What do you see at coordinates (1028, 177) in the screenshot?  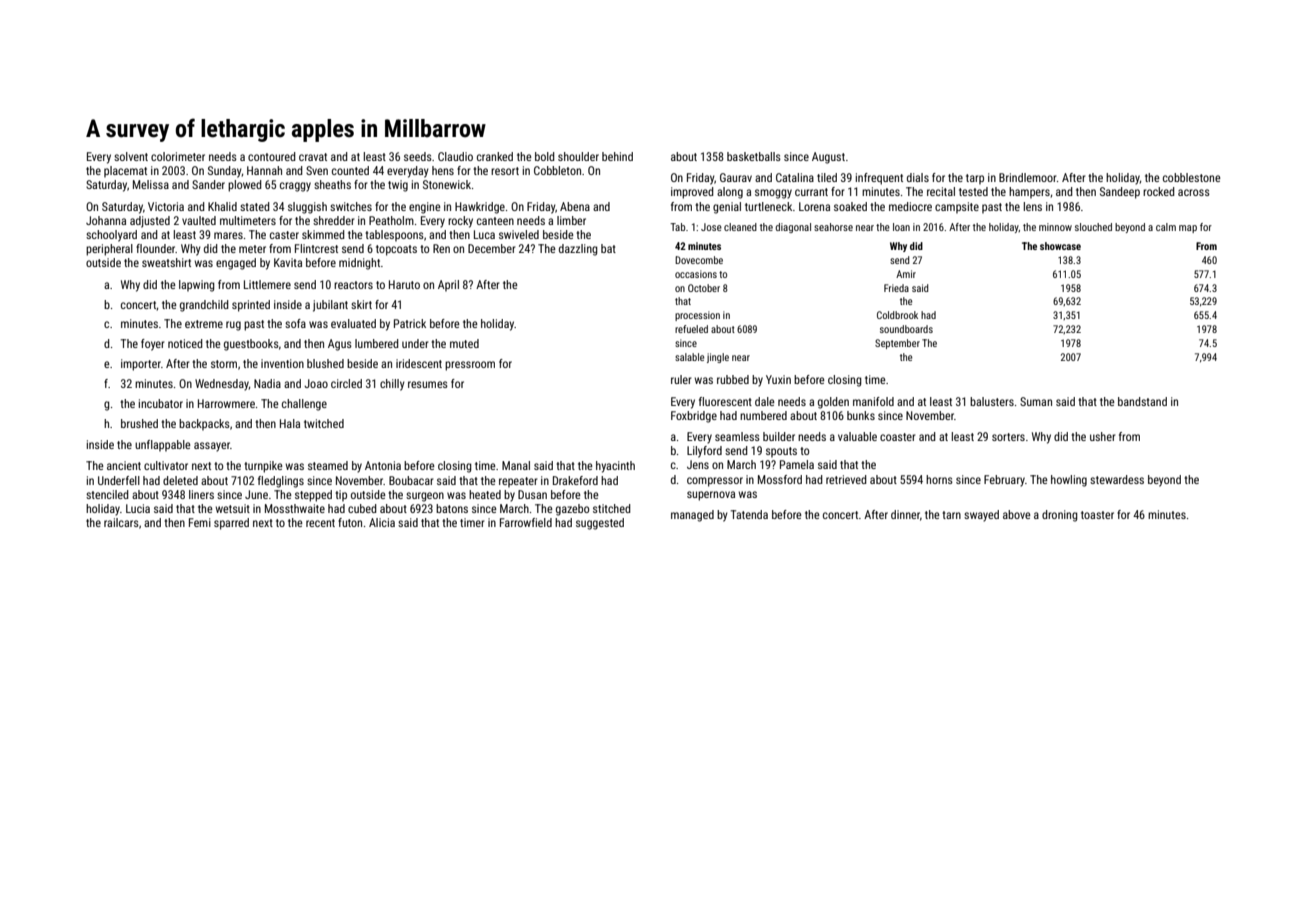 I see `Brindlemoor` at bounding box center [1028, 177].
